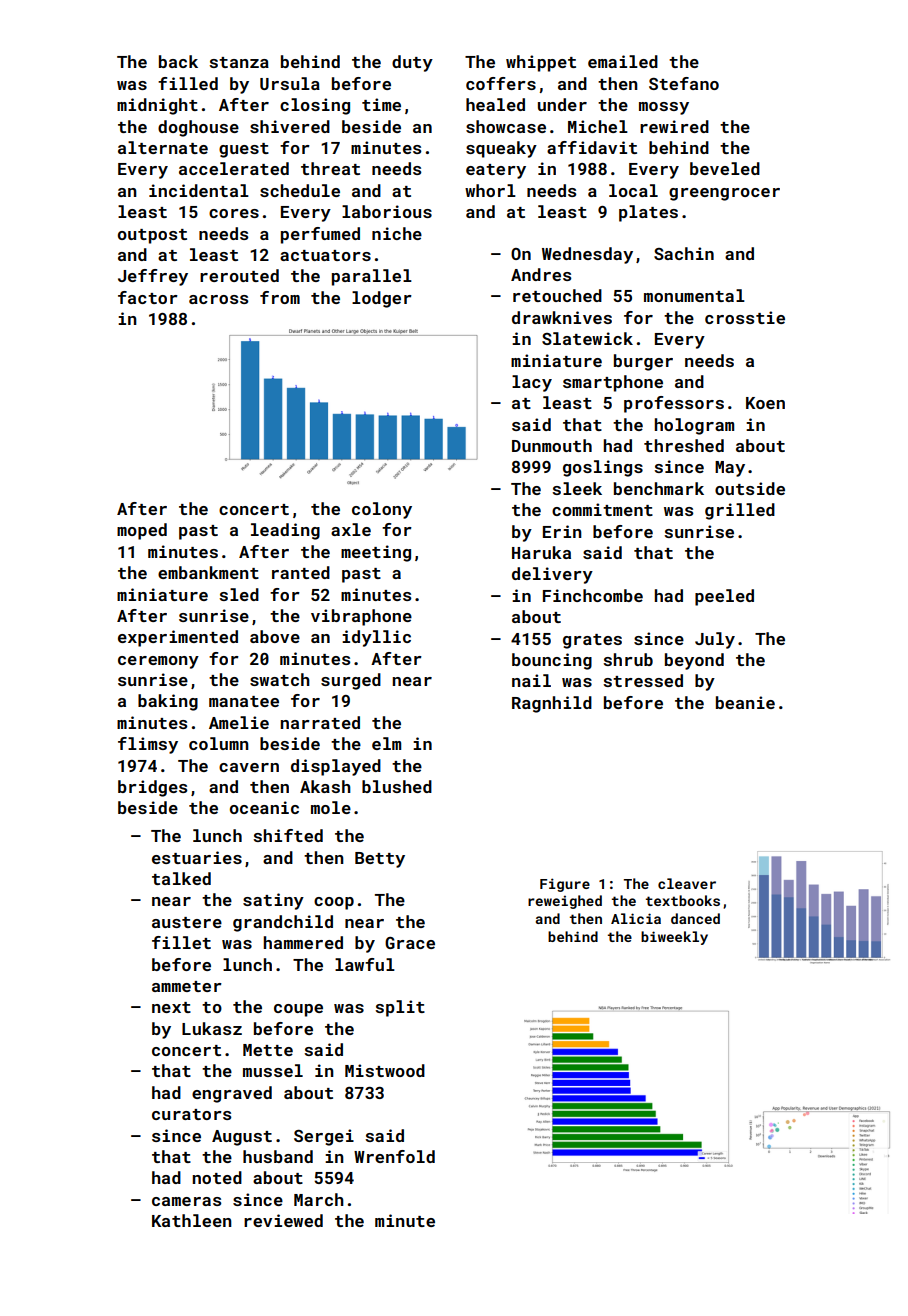 The width and height of the screenshot is (908, 1316). Describe the element at coordinates (565, 902) in the screenshot. I see `reweighed` at that location.
